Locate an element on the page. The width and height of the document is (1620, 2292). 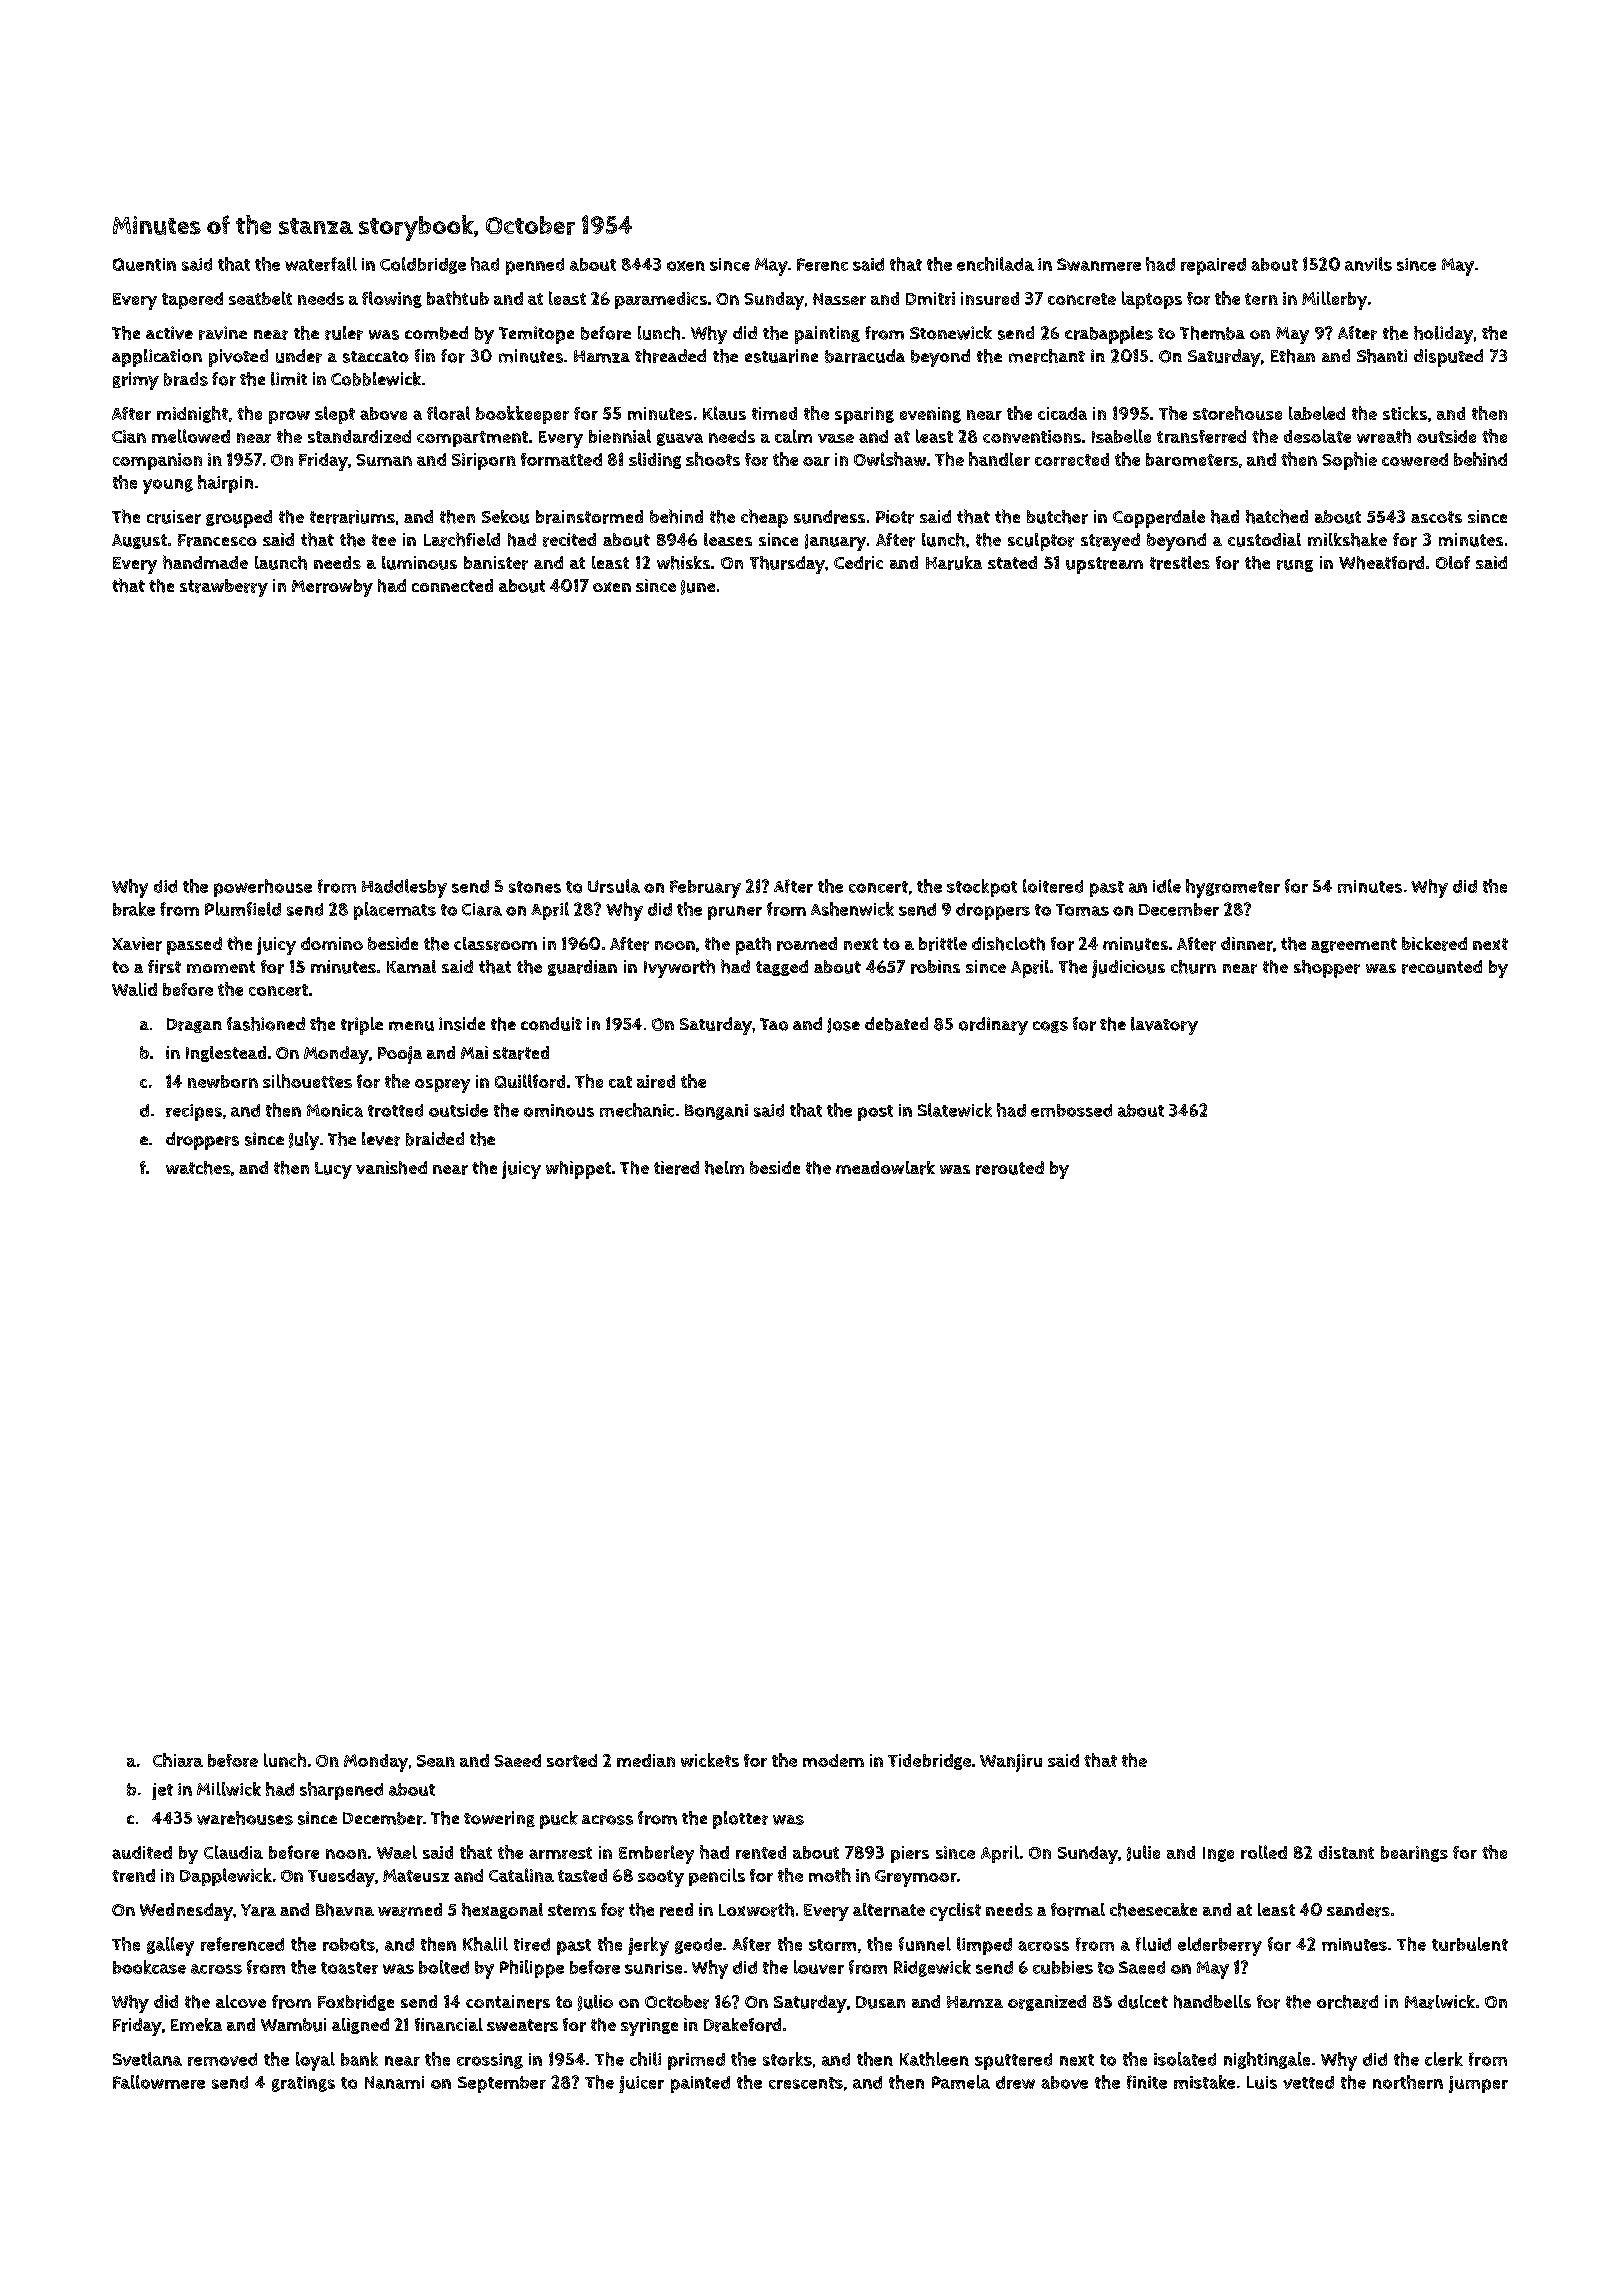
Haddlesby is located at coordinates (404, 888).
